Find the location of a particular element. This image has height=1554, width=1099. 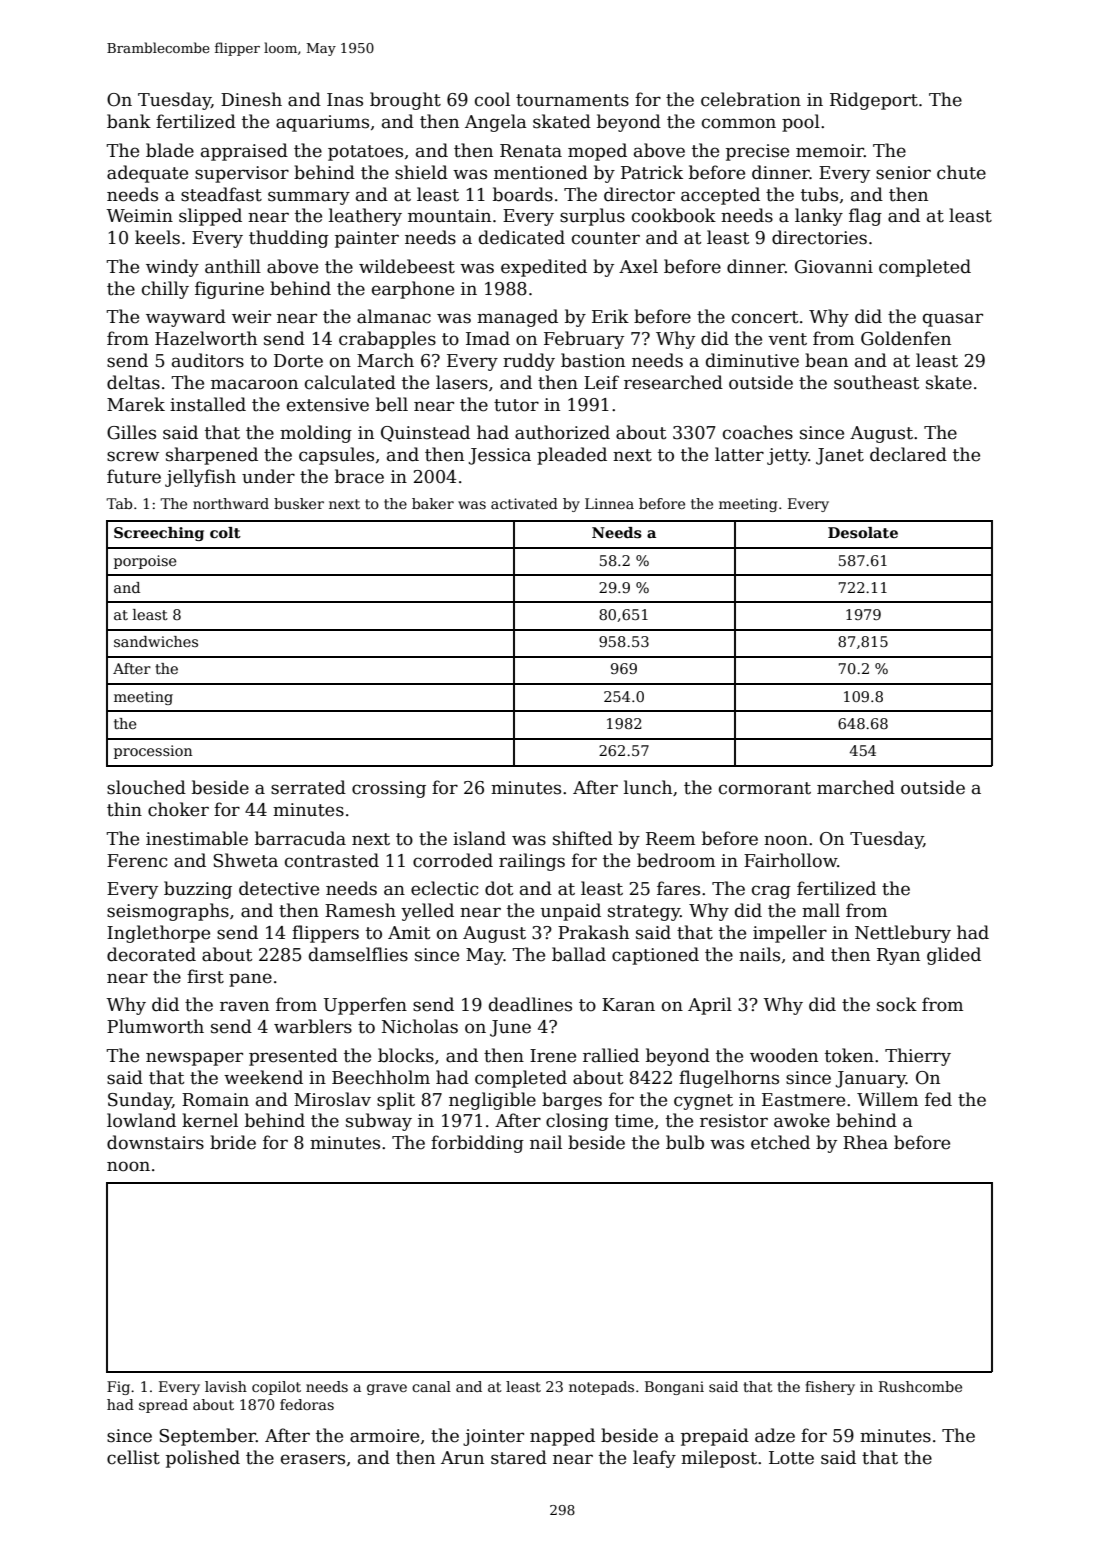

erasers is located at coordinates (313, 1459).
